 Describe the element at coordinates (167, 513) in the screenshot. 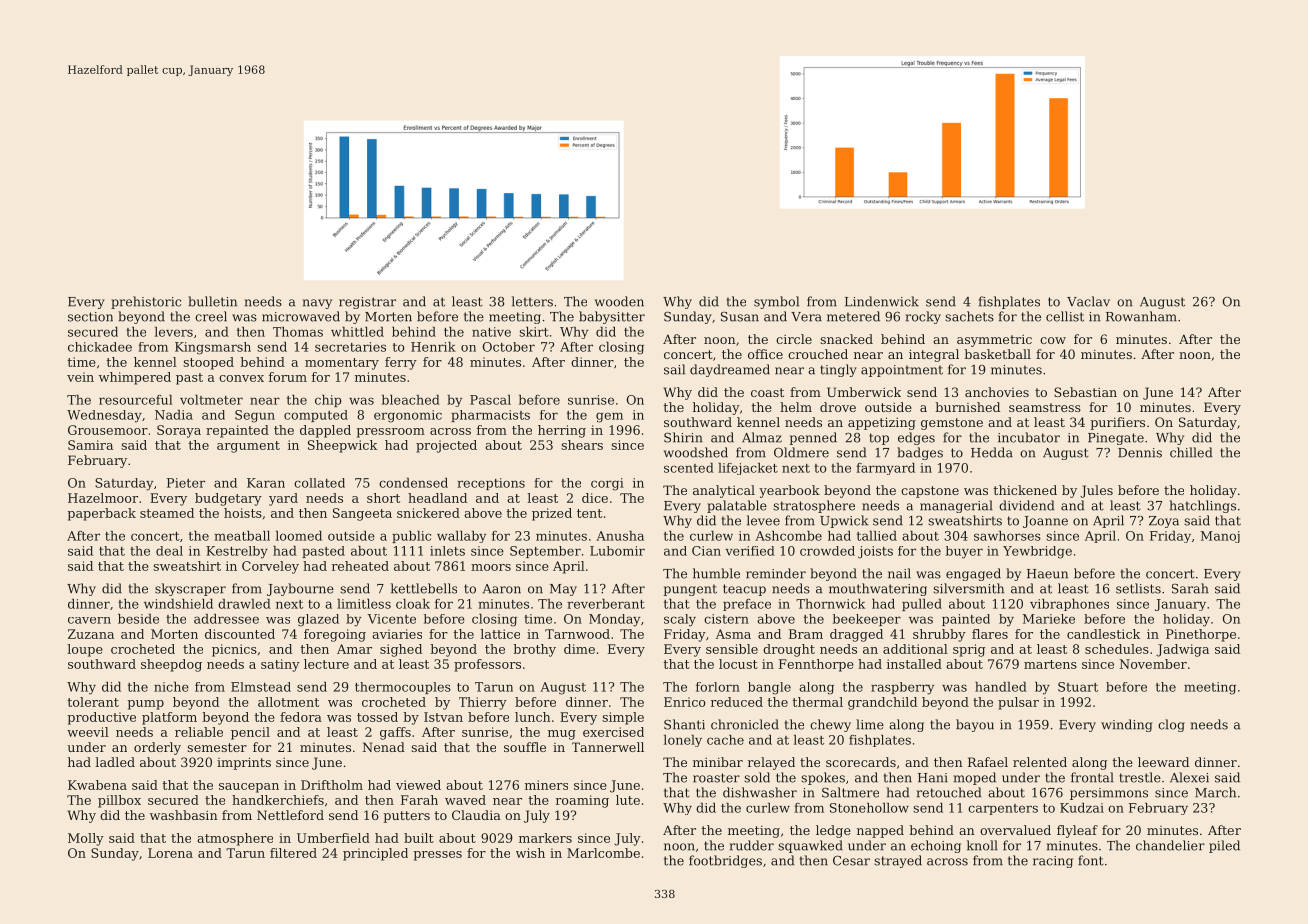

I see `steamed` at that location.
